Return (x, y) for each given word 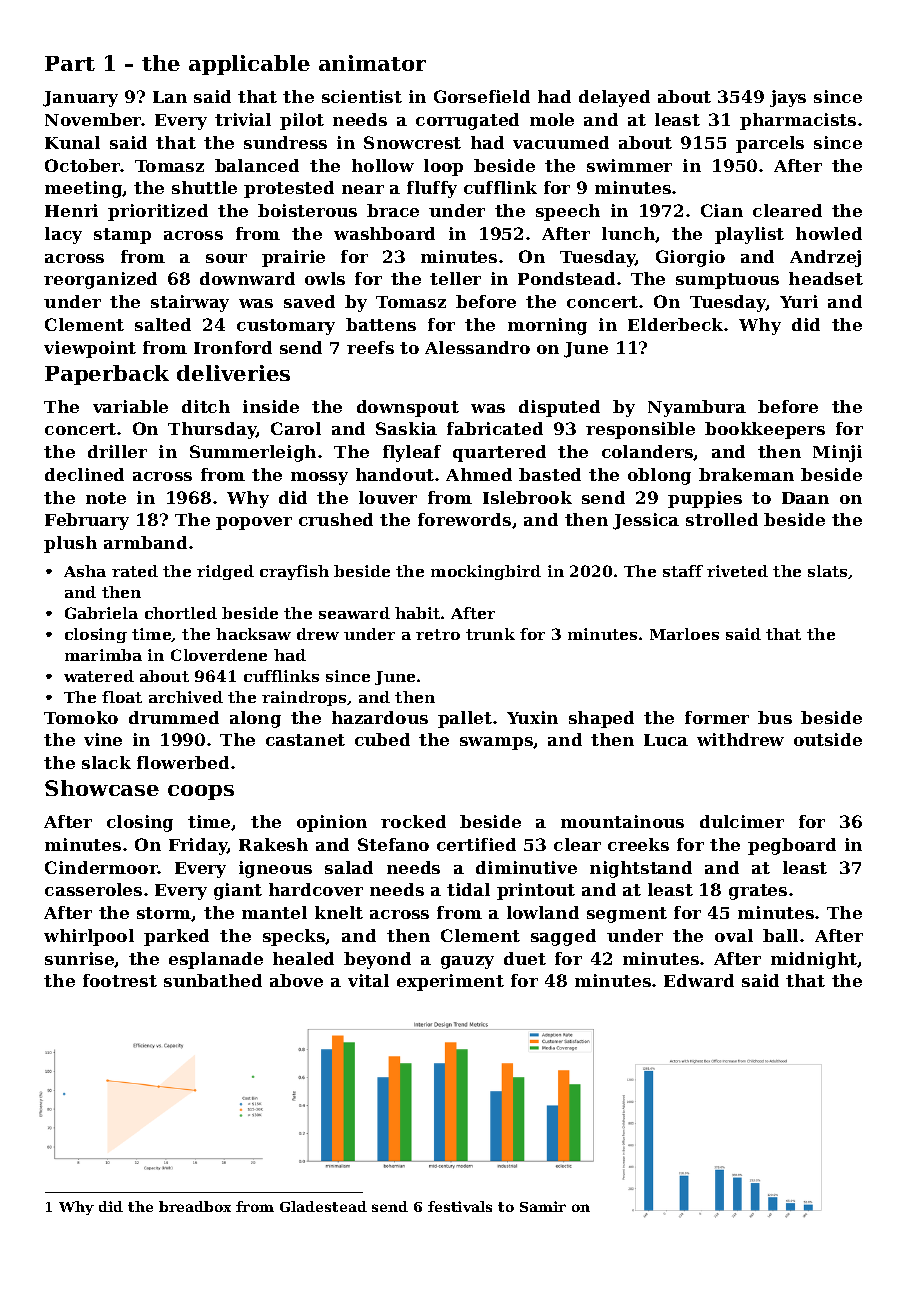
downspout (408, 408)
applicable (249, 65)
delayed (614, 98)
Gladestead (323, 1206)
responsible (640, 430)
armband (145, 542)
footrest (120, 980)
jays (788, 98)
